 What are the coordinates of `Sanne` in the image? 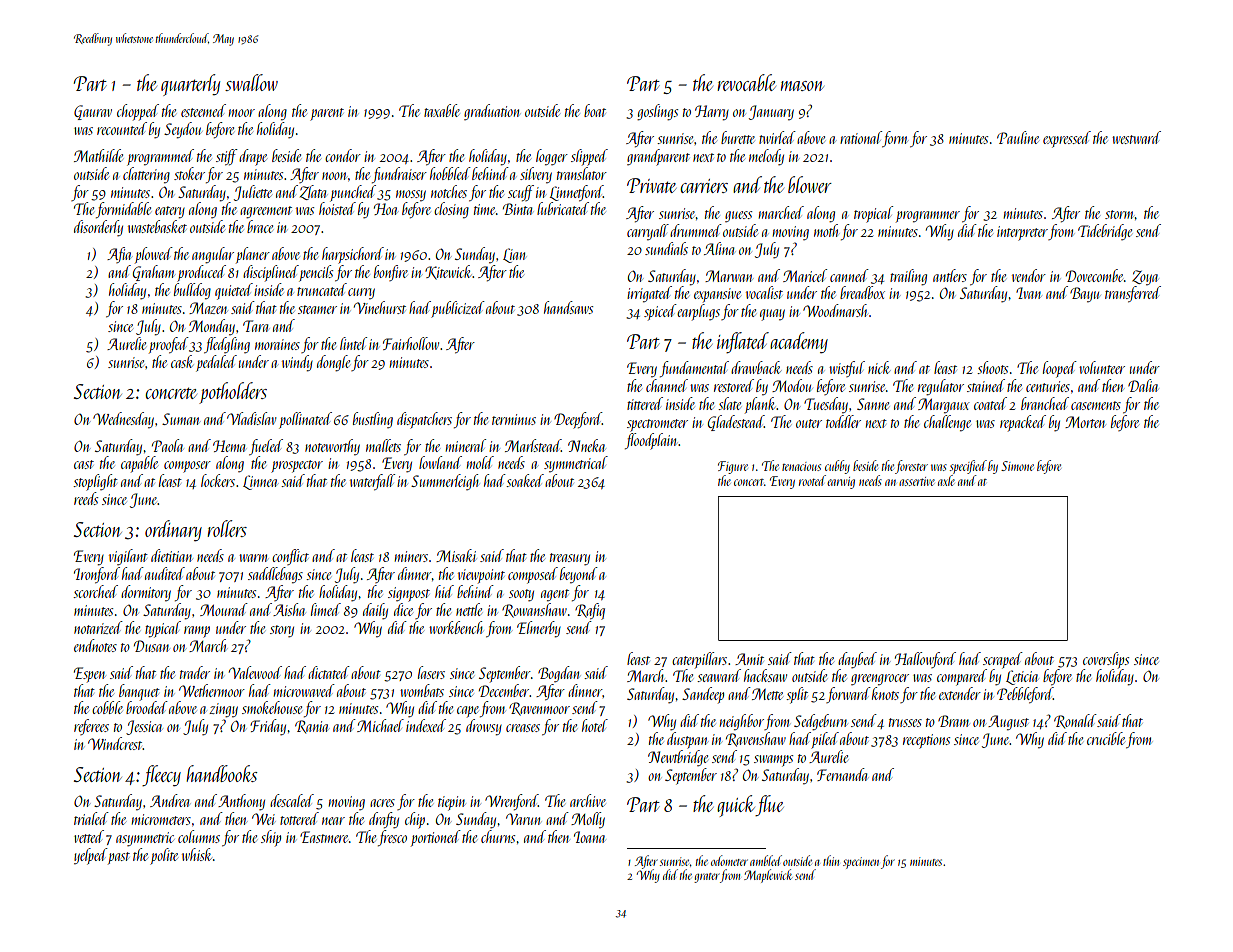 It's located at (873, 404).
